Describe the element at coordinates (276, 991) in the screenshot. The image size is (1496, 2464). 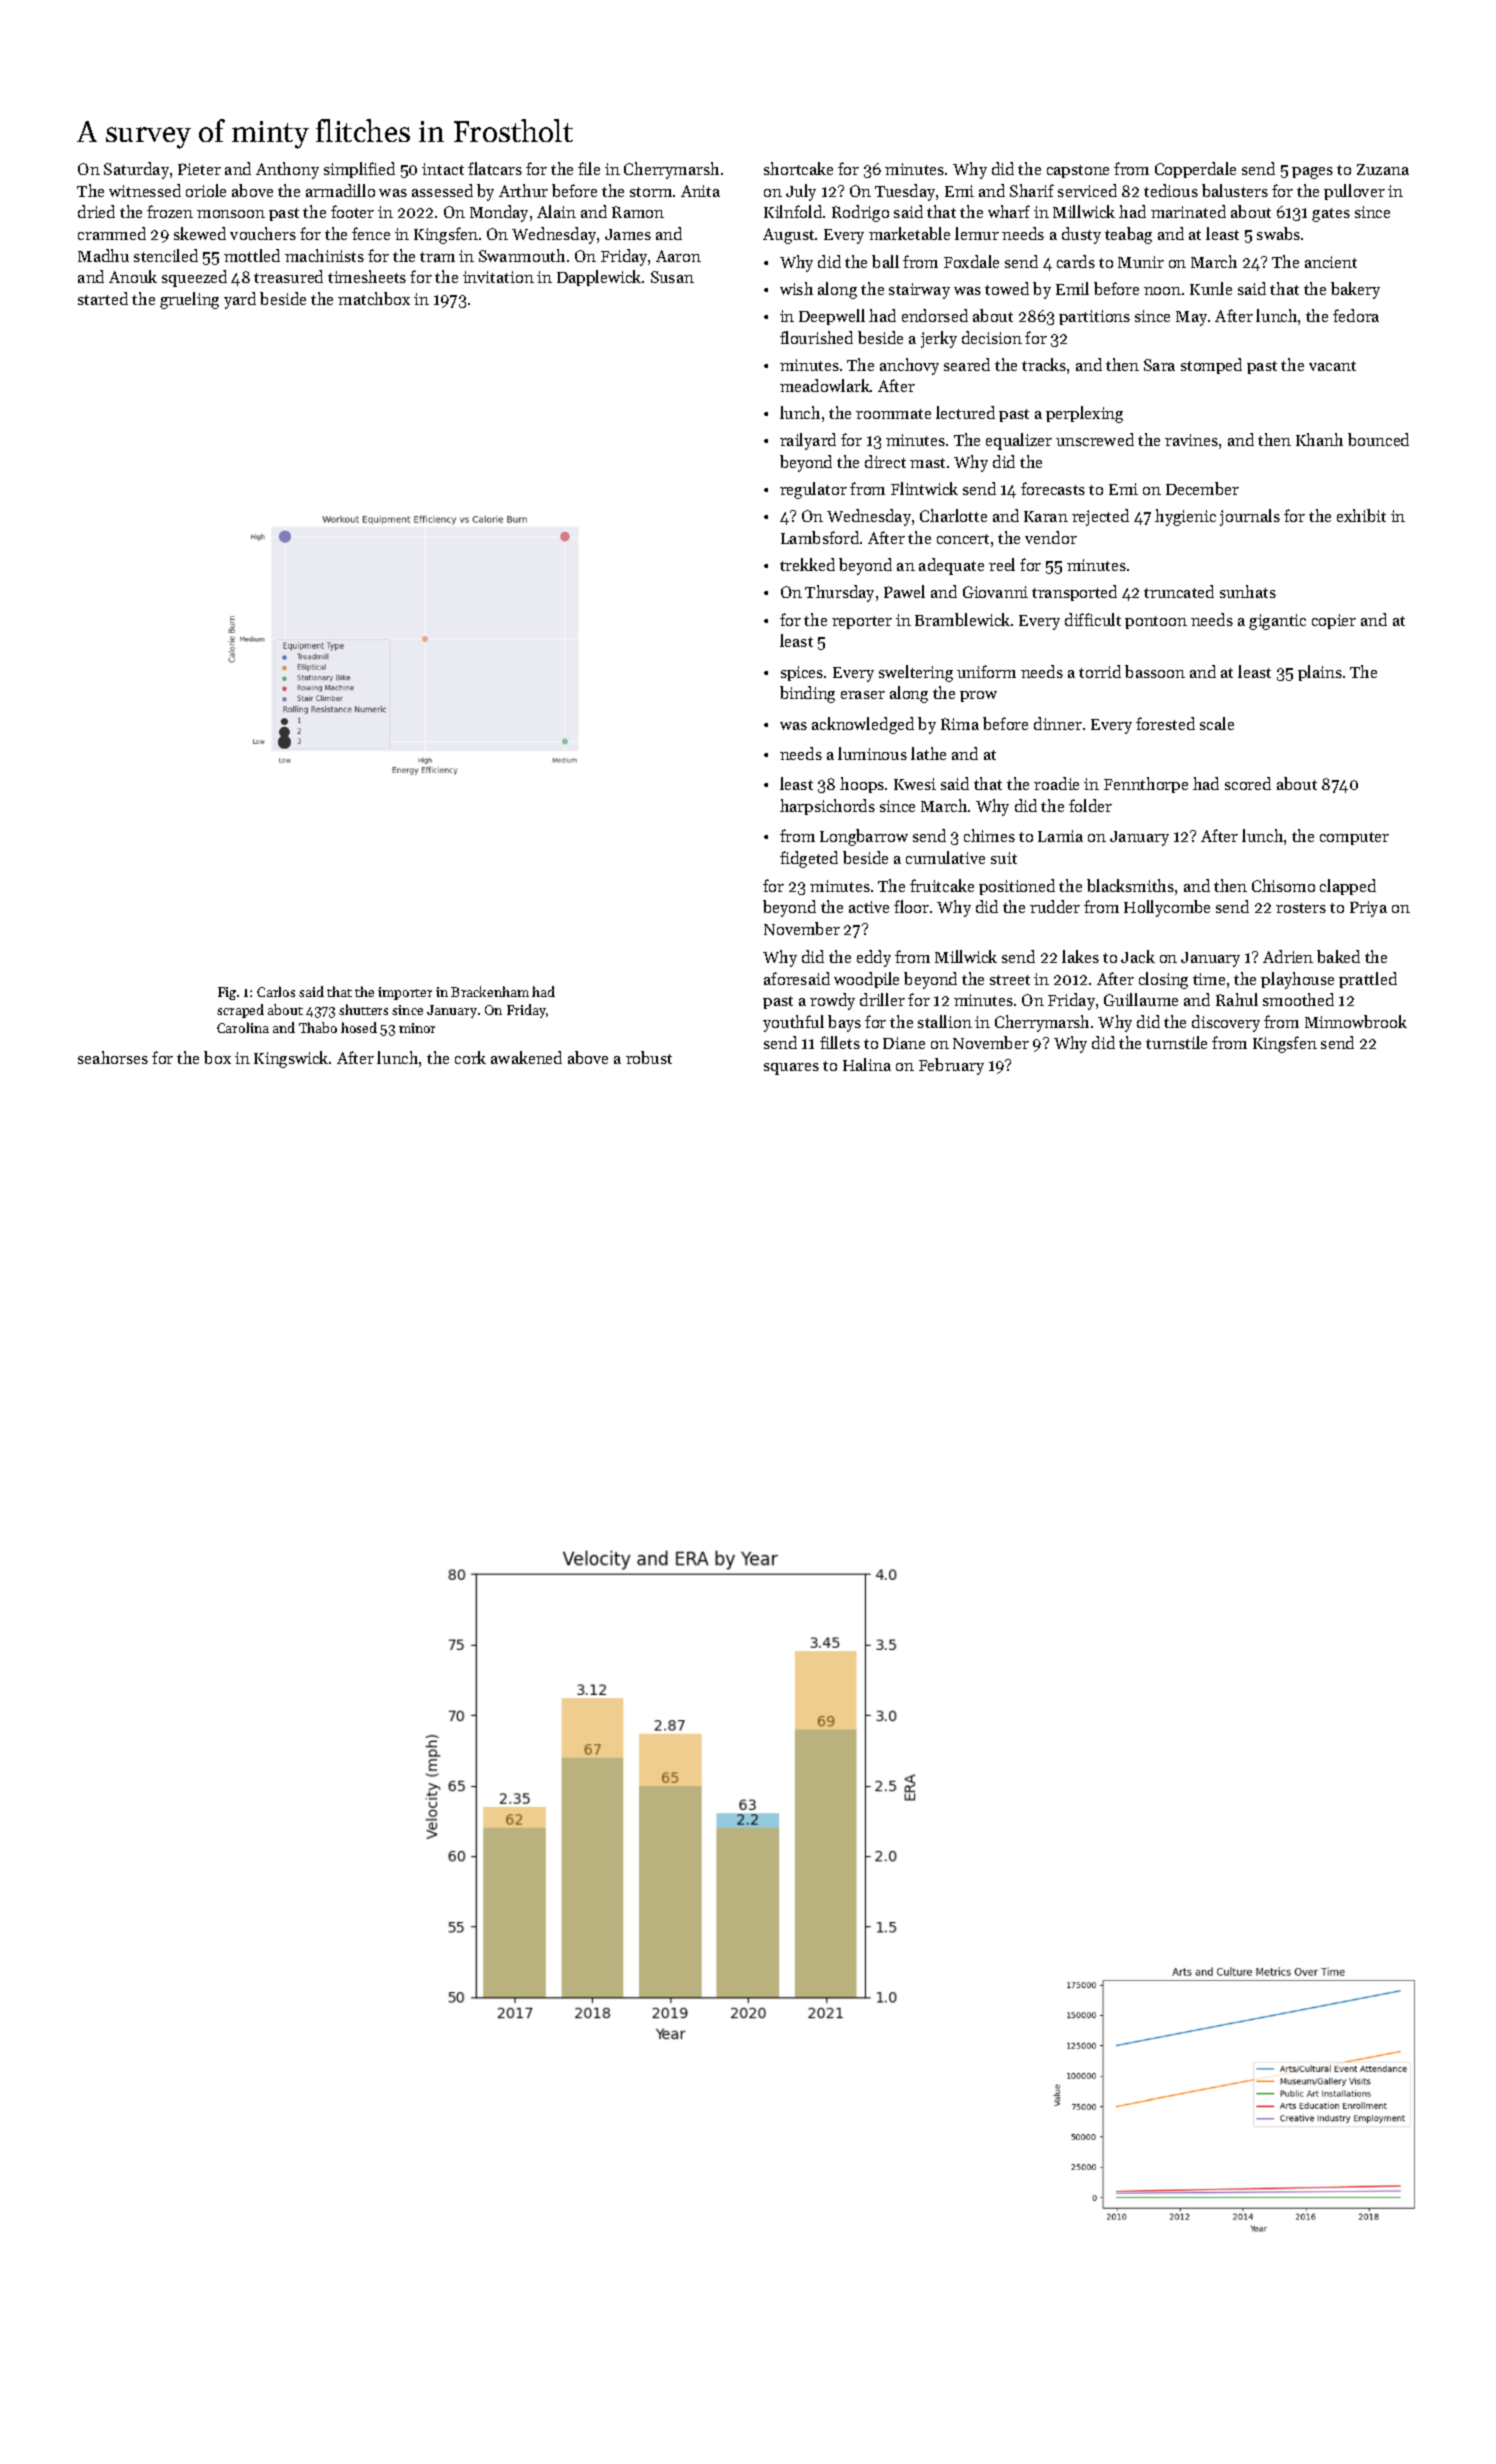
I see `Carlos` at that location.
